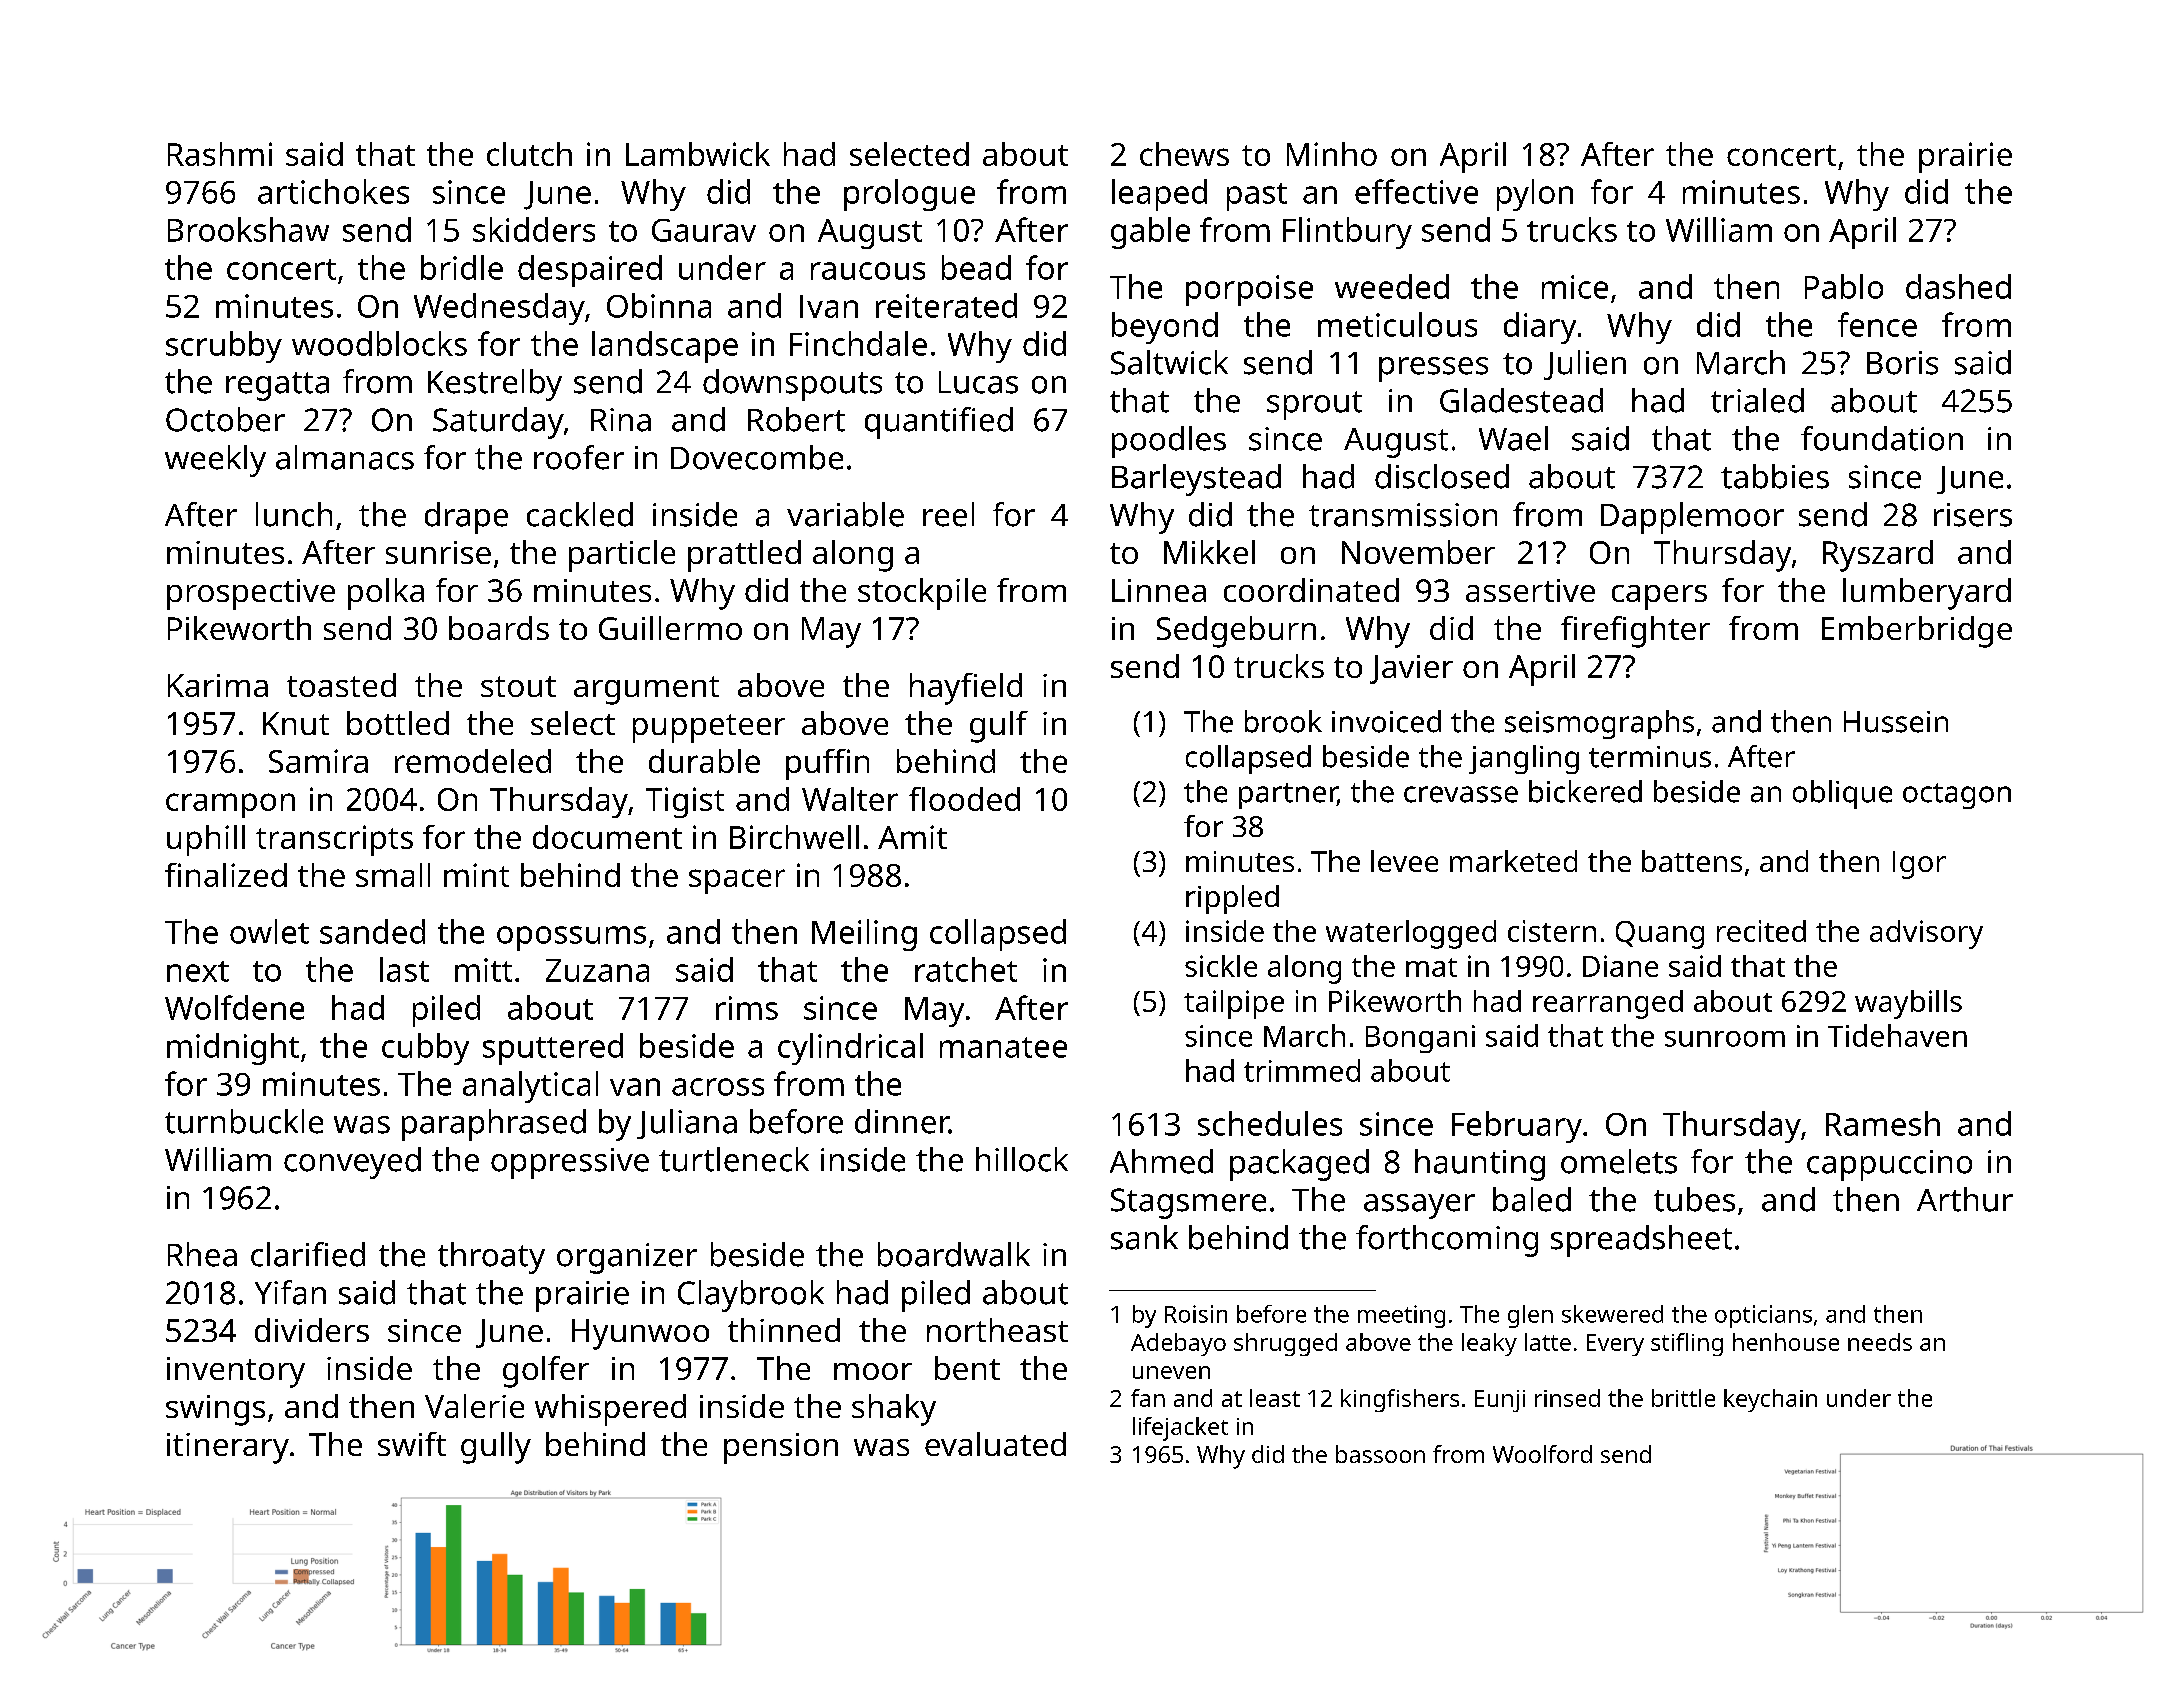 The width and height of the image is (2178, 1683). I want to click on pylon, so click(1535, 195).
